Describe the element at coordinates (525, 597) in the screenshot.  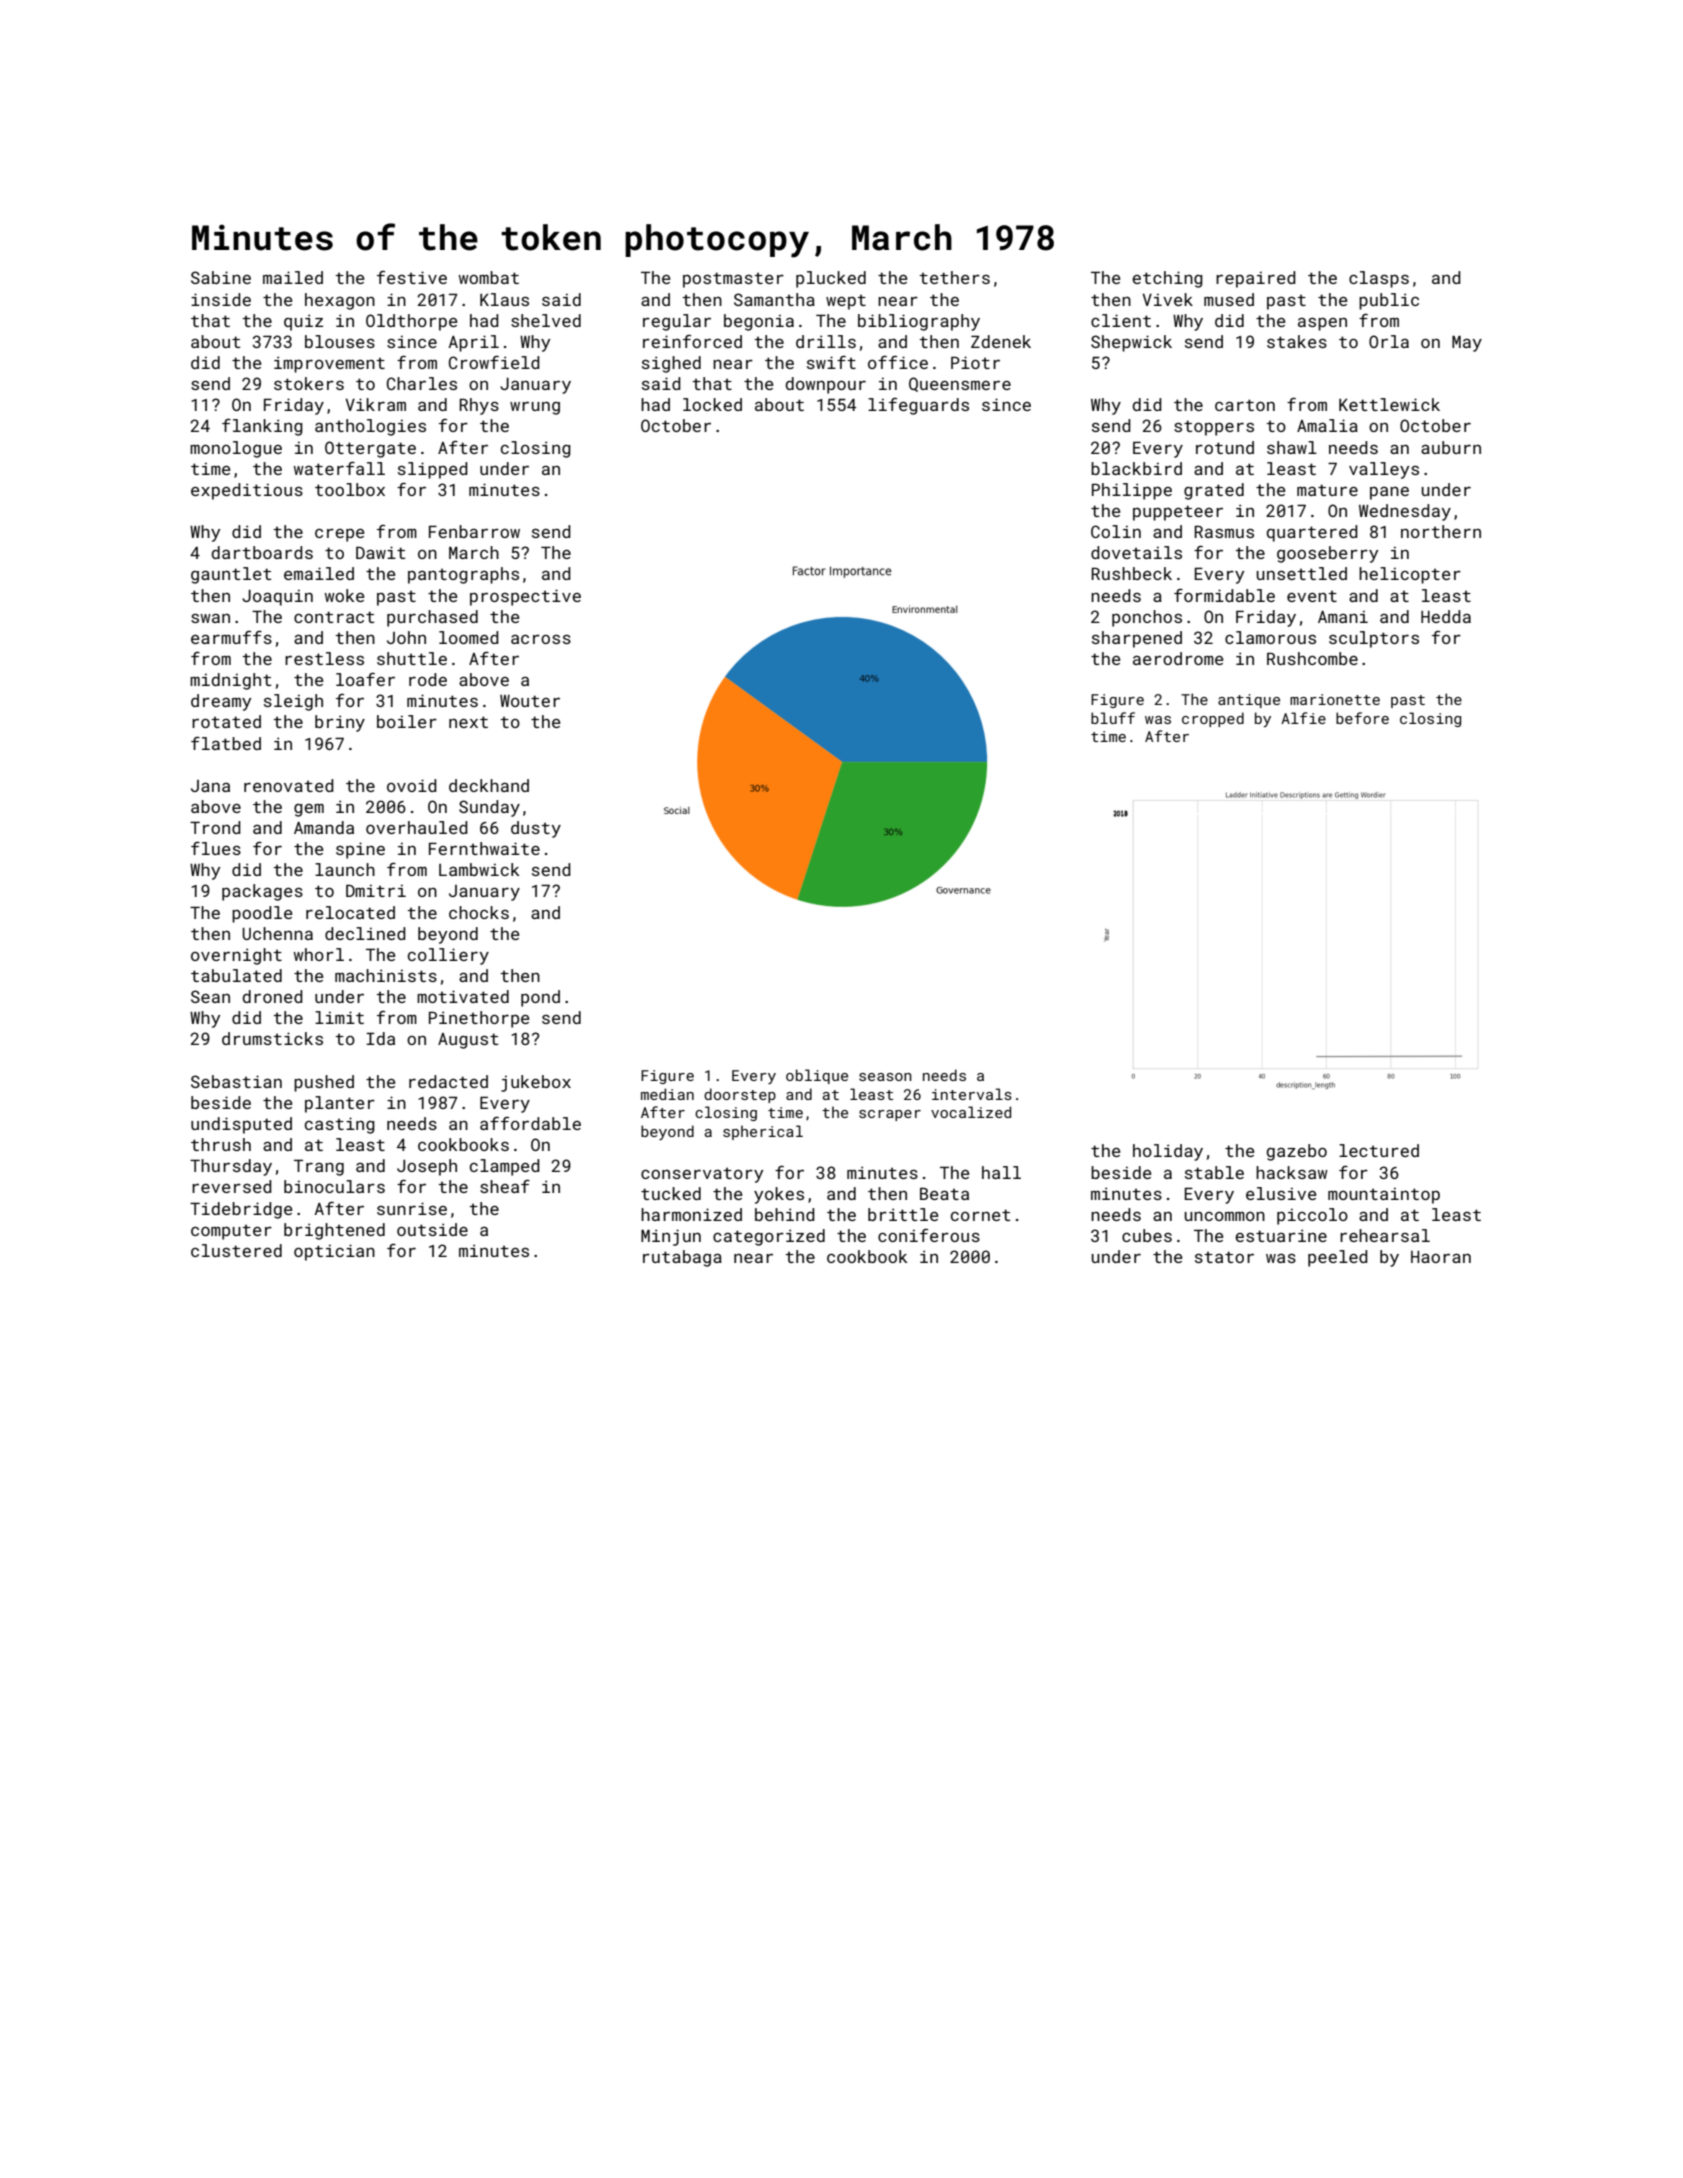
I see `prospective` at that location.
